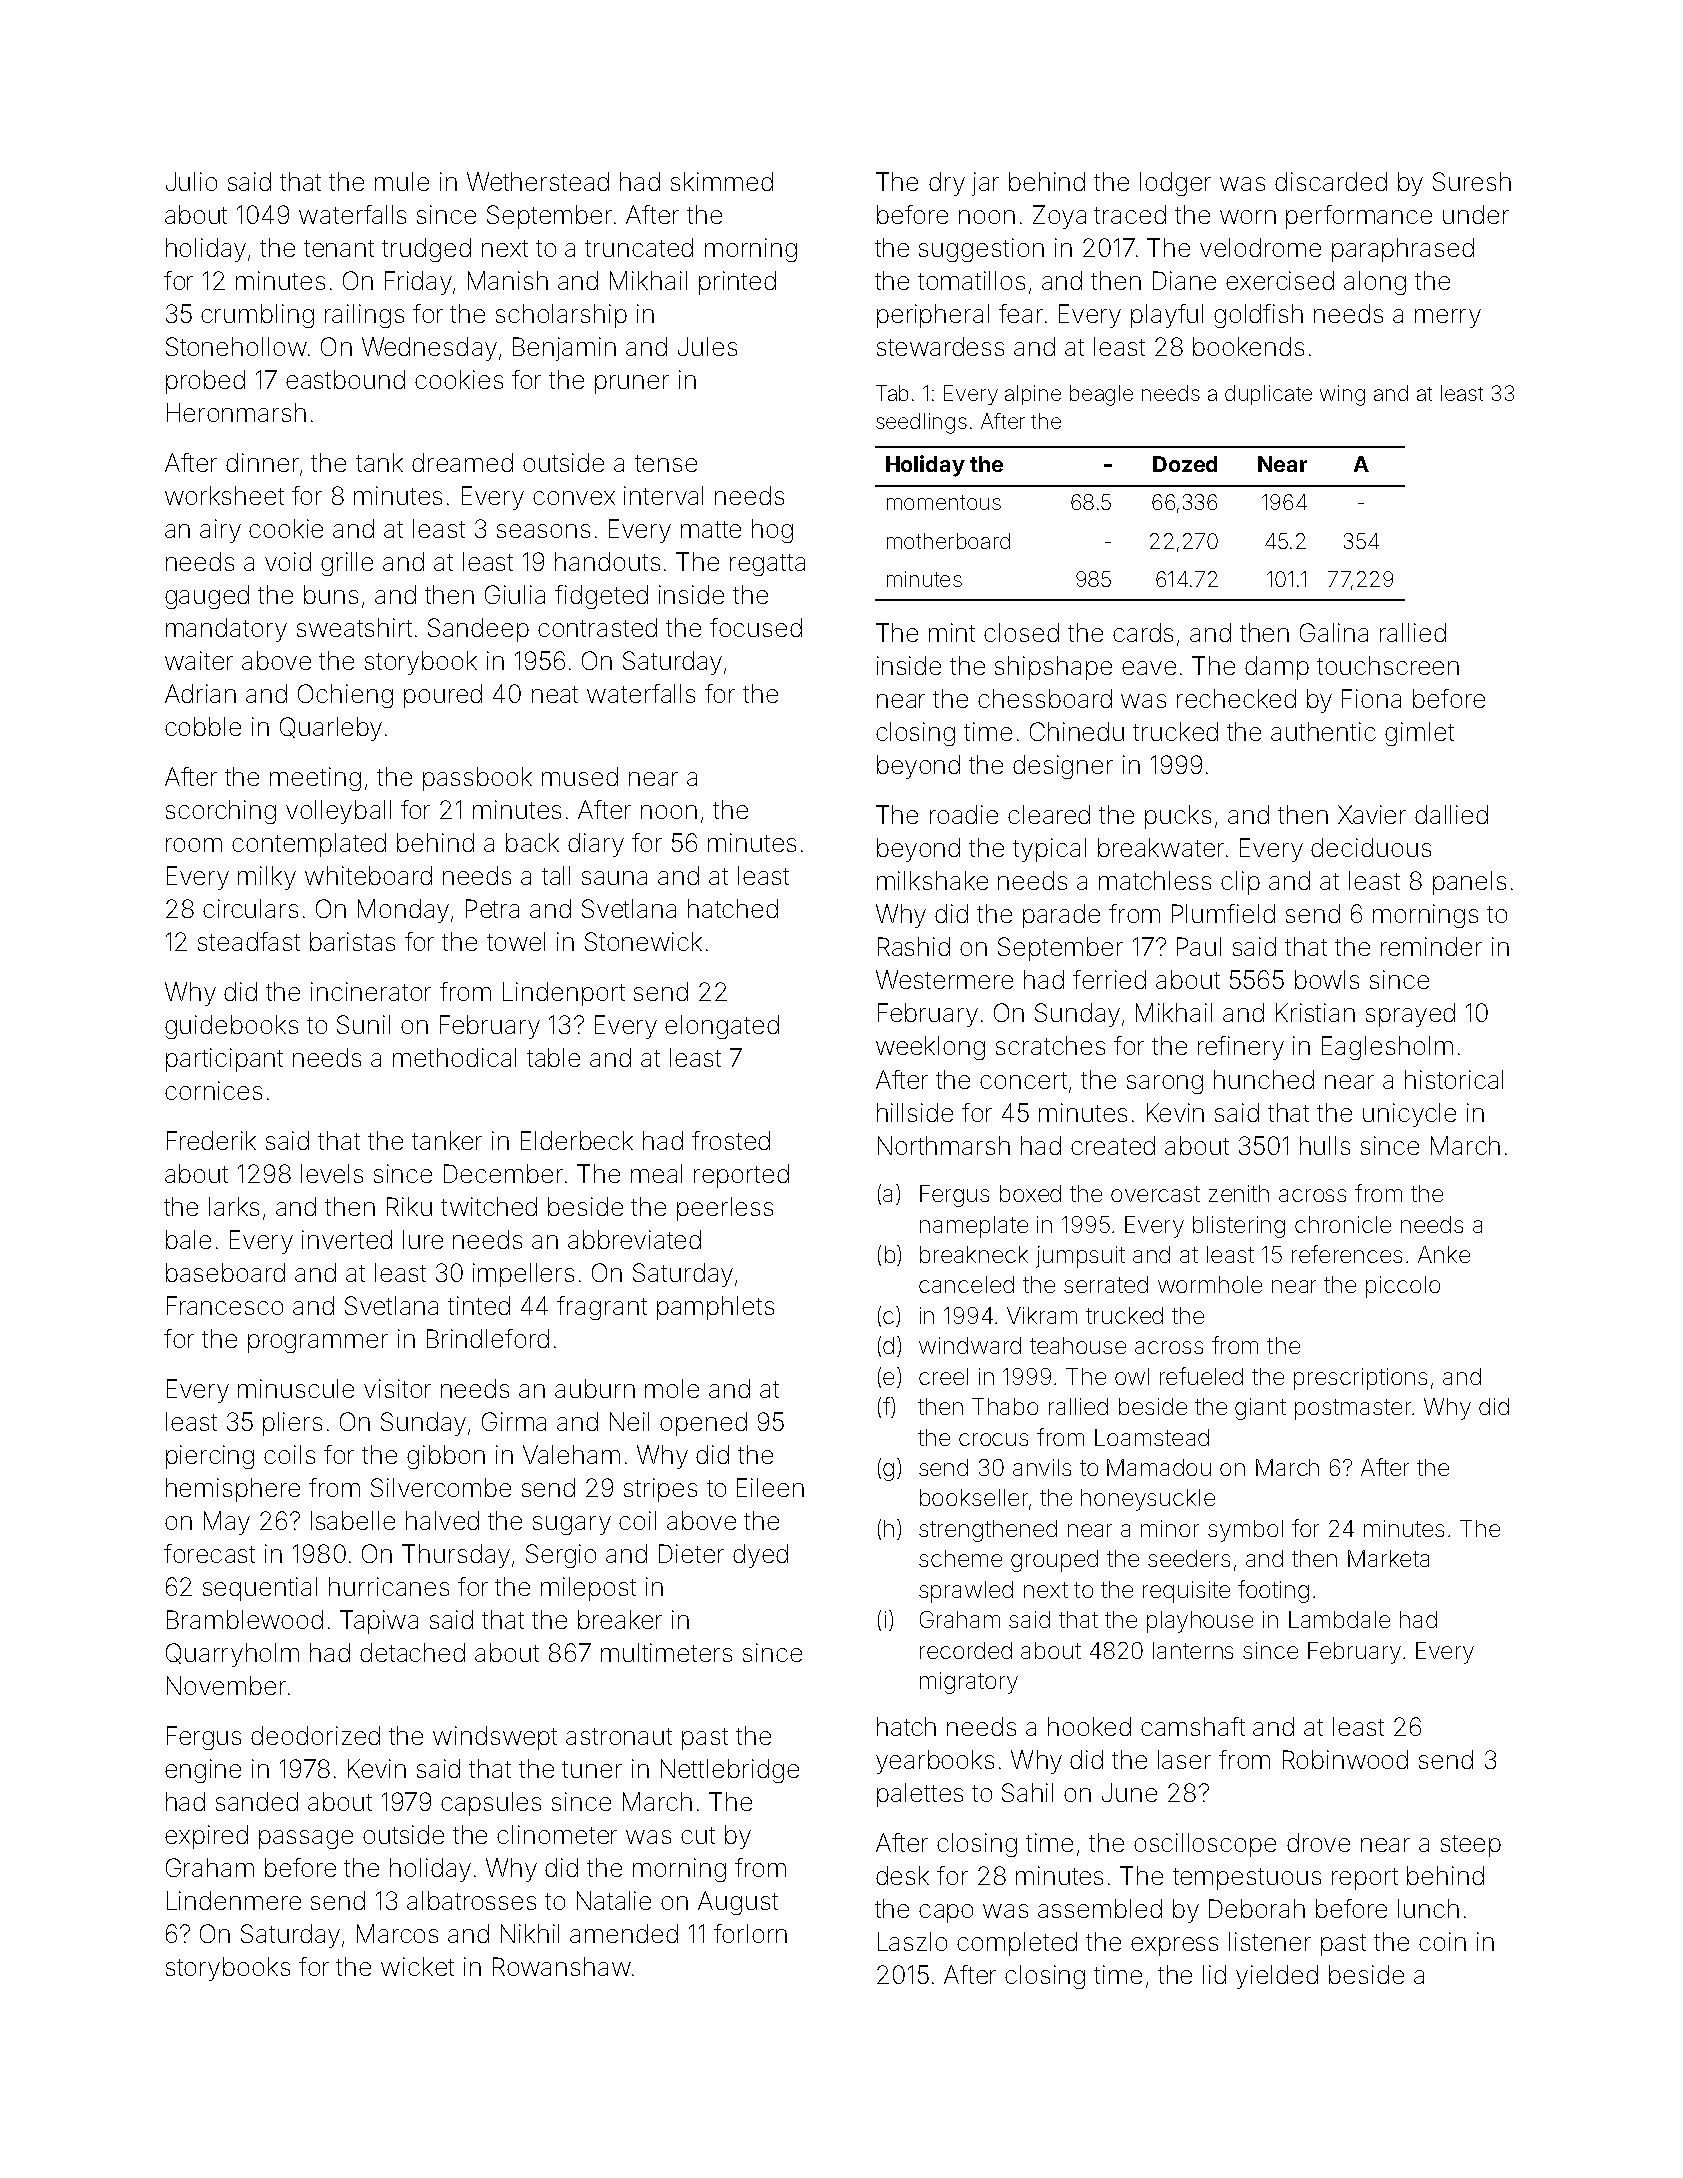  I want to click on stewardess, so click(940, 346).
